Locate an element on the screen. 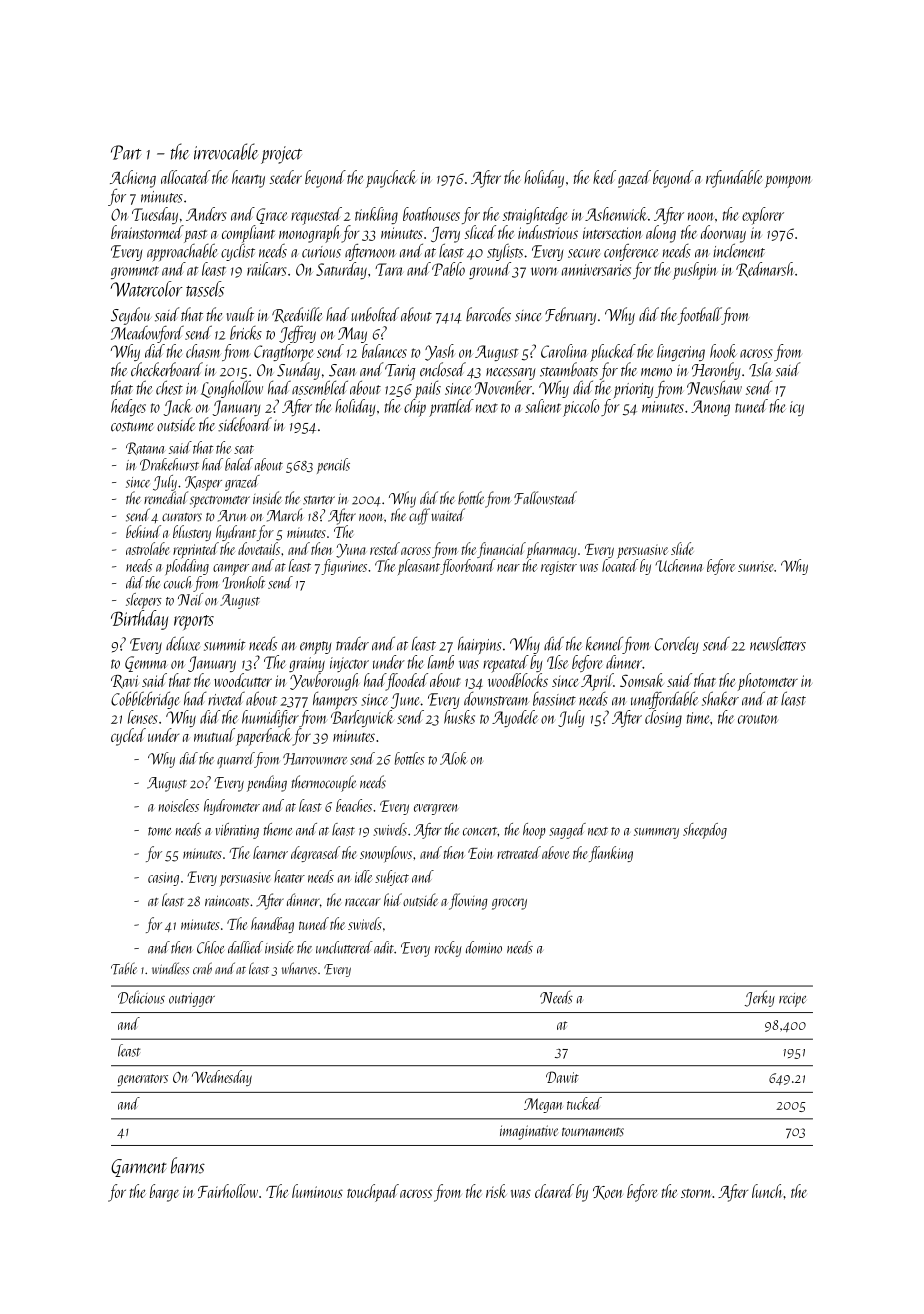 The image size is (924, 1314). sheepdog is located at coordinates (705, 831).
